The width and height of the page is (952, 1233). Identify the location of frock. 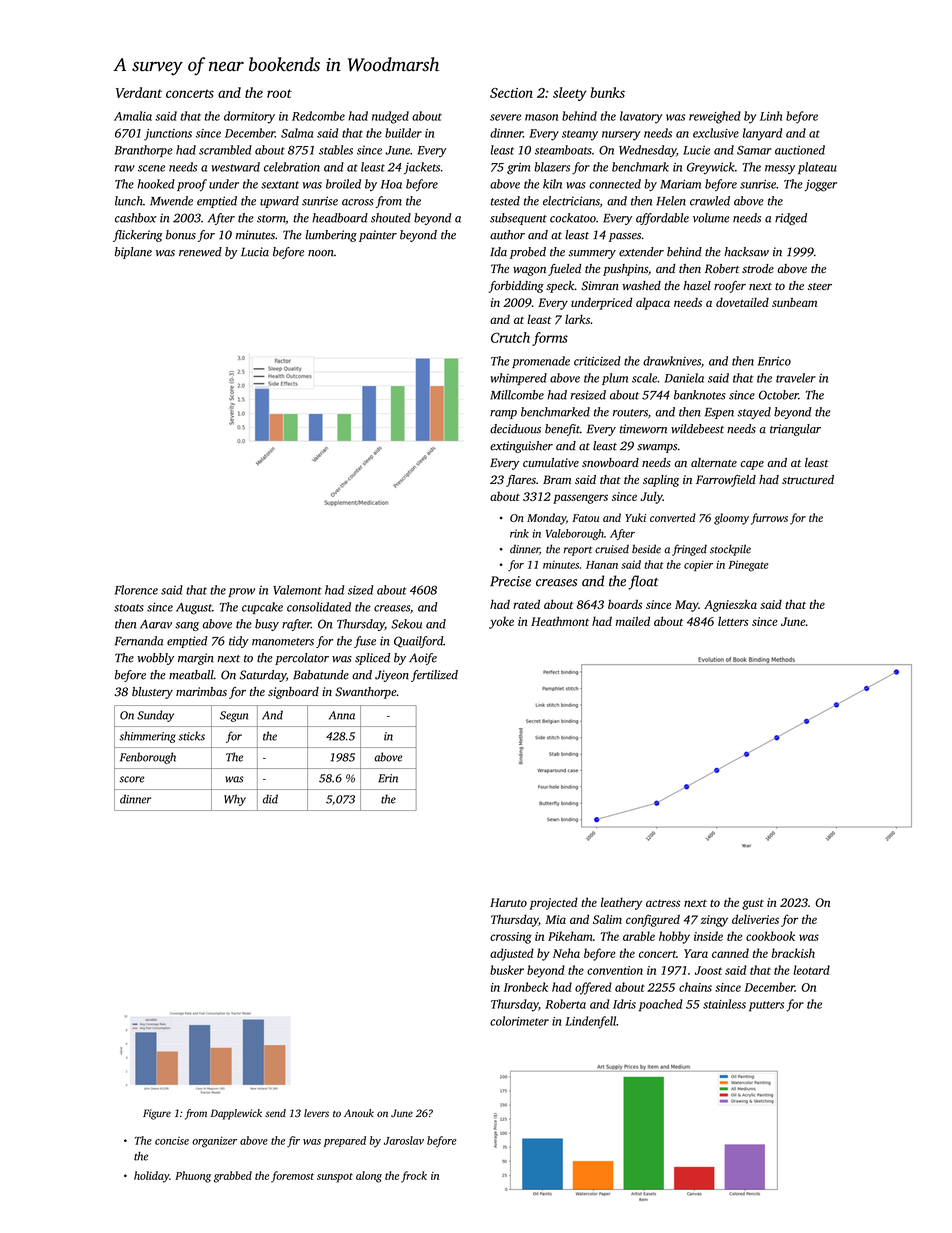
(414, 1177).
